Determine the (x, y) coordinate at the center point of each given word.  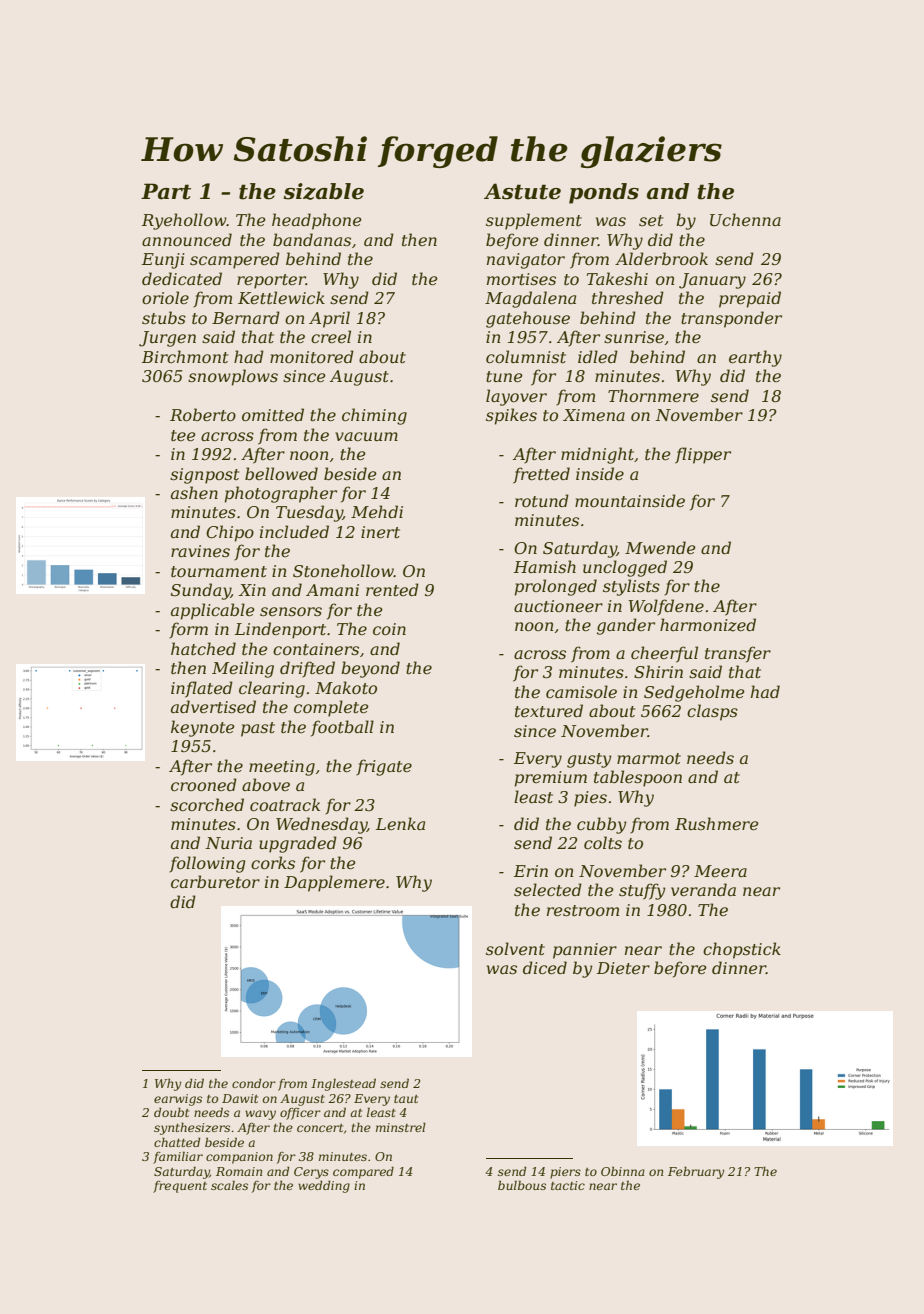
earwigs (178, 1100)
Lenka (400, 823)
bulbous (522, 1185)
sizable (323, 191)
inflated (202, 689)
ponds (604, 193)
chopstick (742, 950)
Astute (522, 191)
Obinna (623, 1171)
